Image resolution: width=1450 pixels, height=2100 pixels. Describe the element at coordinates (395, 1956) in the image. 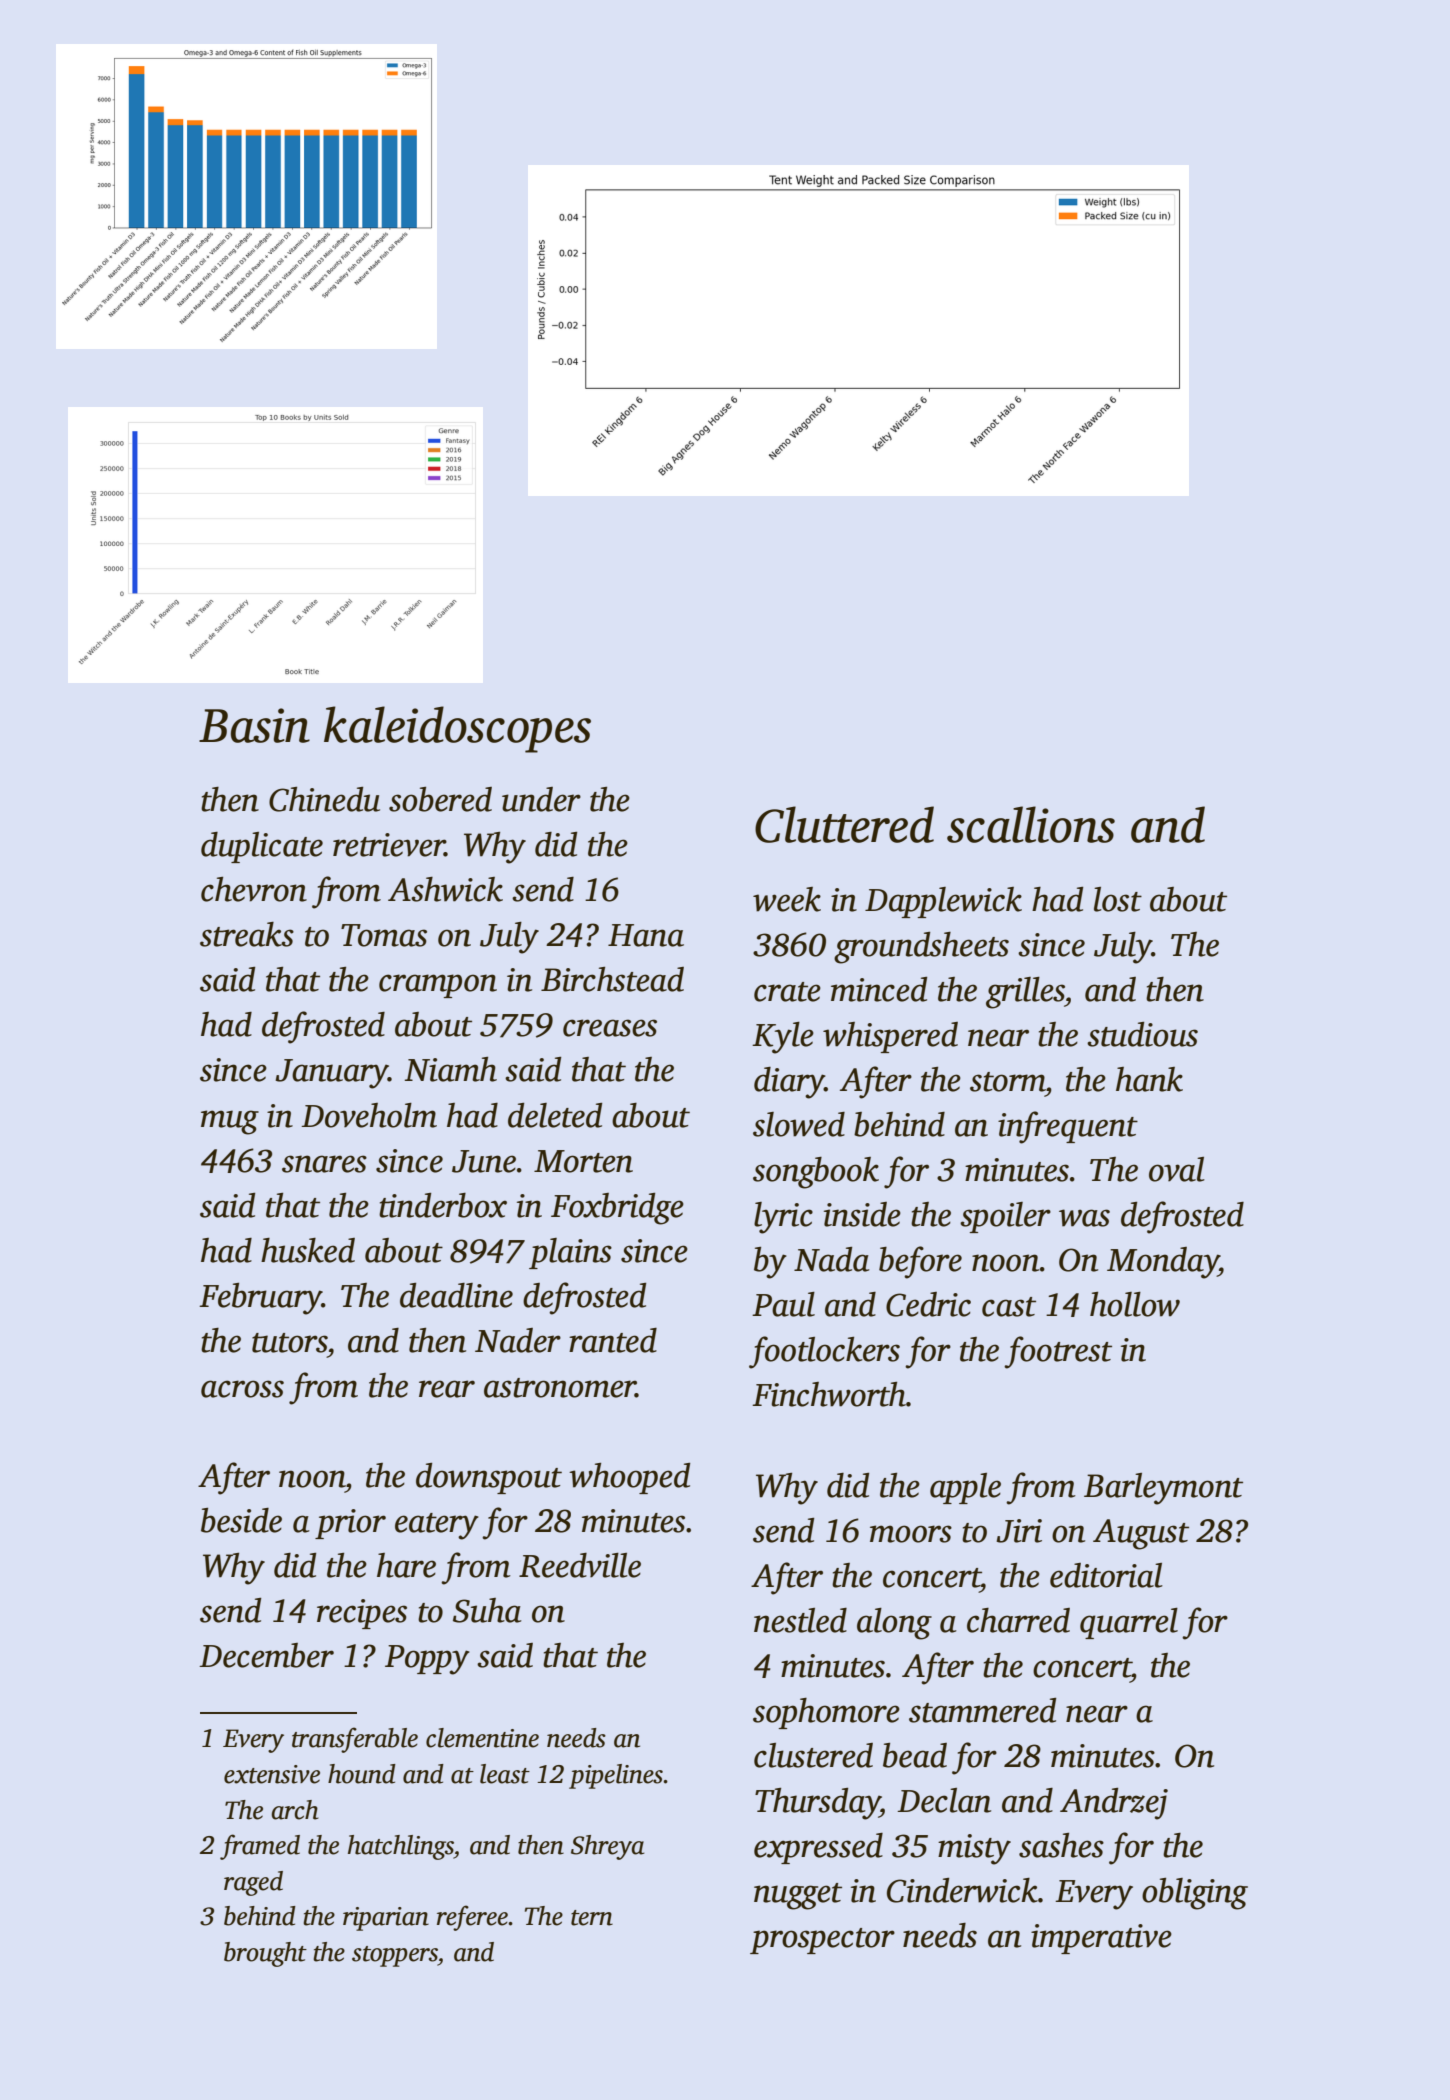

I see `stoppers` at that location.
